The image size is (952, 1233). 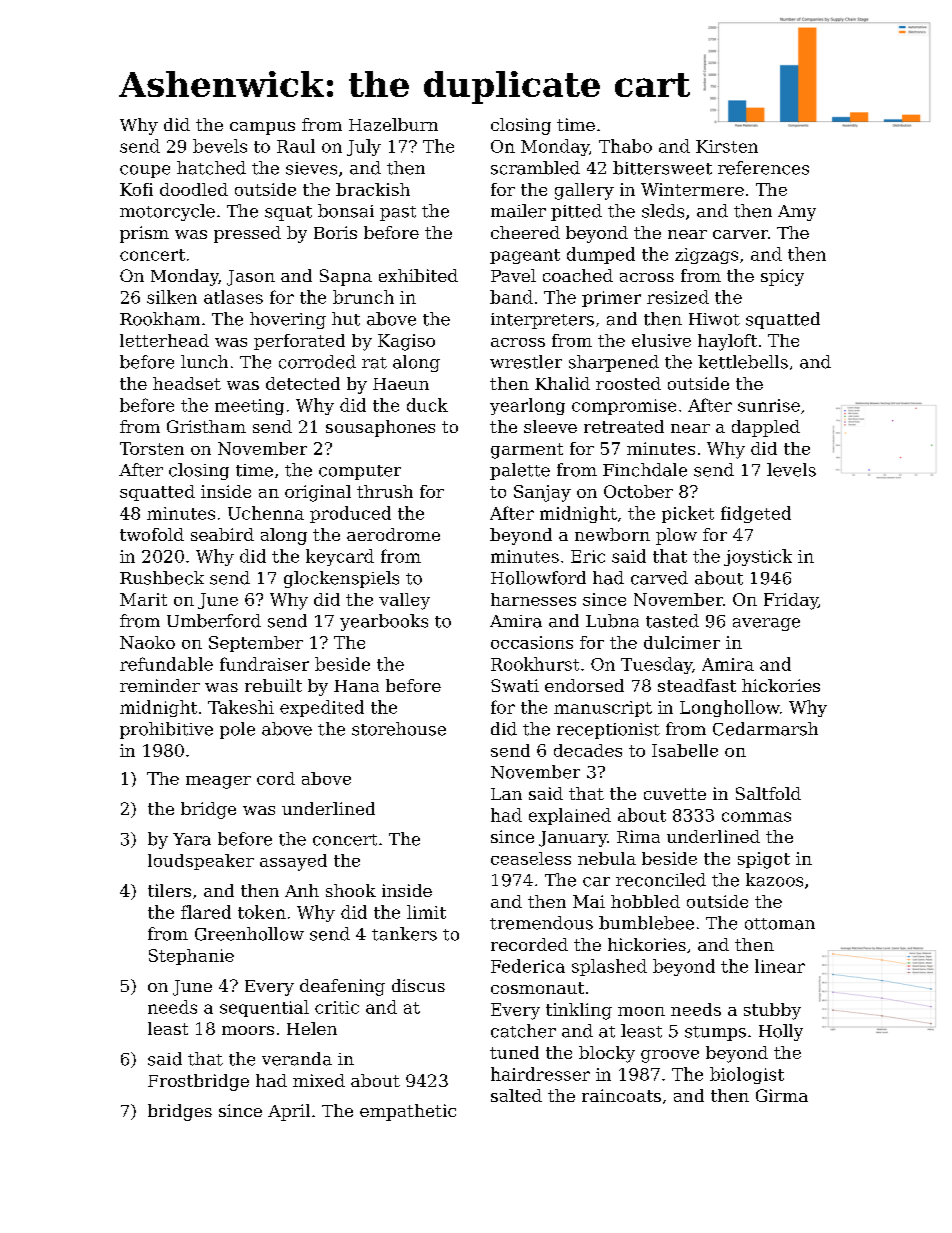 I want to click on pole, so click(x=237, y=730).
